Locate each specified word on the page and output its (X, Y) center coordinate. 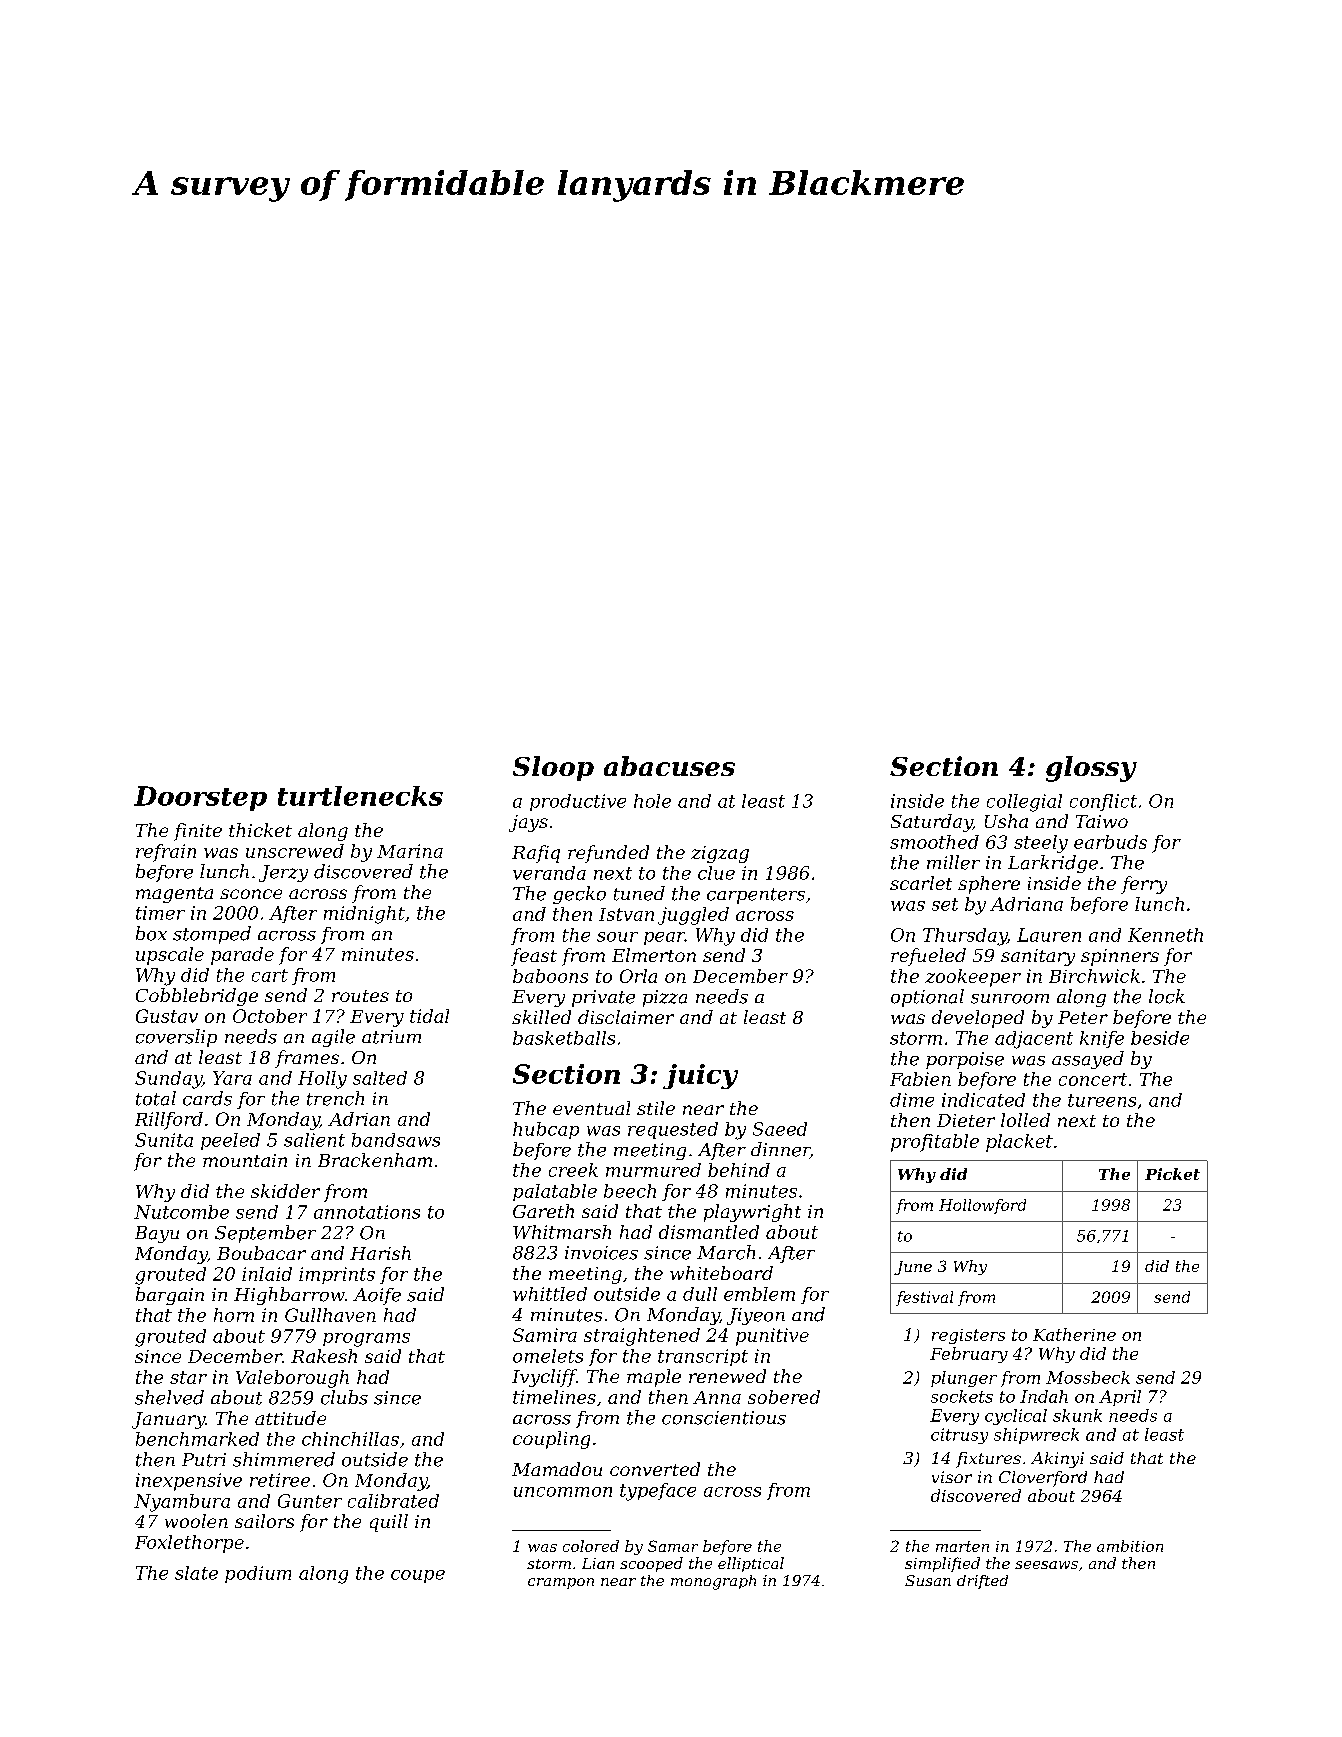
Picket (1172, 1174)
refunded (608, 854)
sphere (989, 885)
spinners (1120, 957)
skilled (541, 1017)
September (265, 1234)
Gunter (310, 1501)
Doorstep (200, 798)
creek (573, 1170)
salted (380, 1078)
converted (655, 1469)
